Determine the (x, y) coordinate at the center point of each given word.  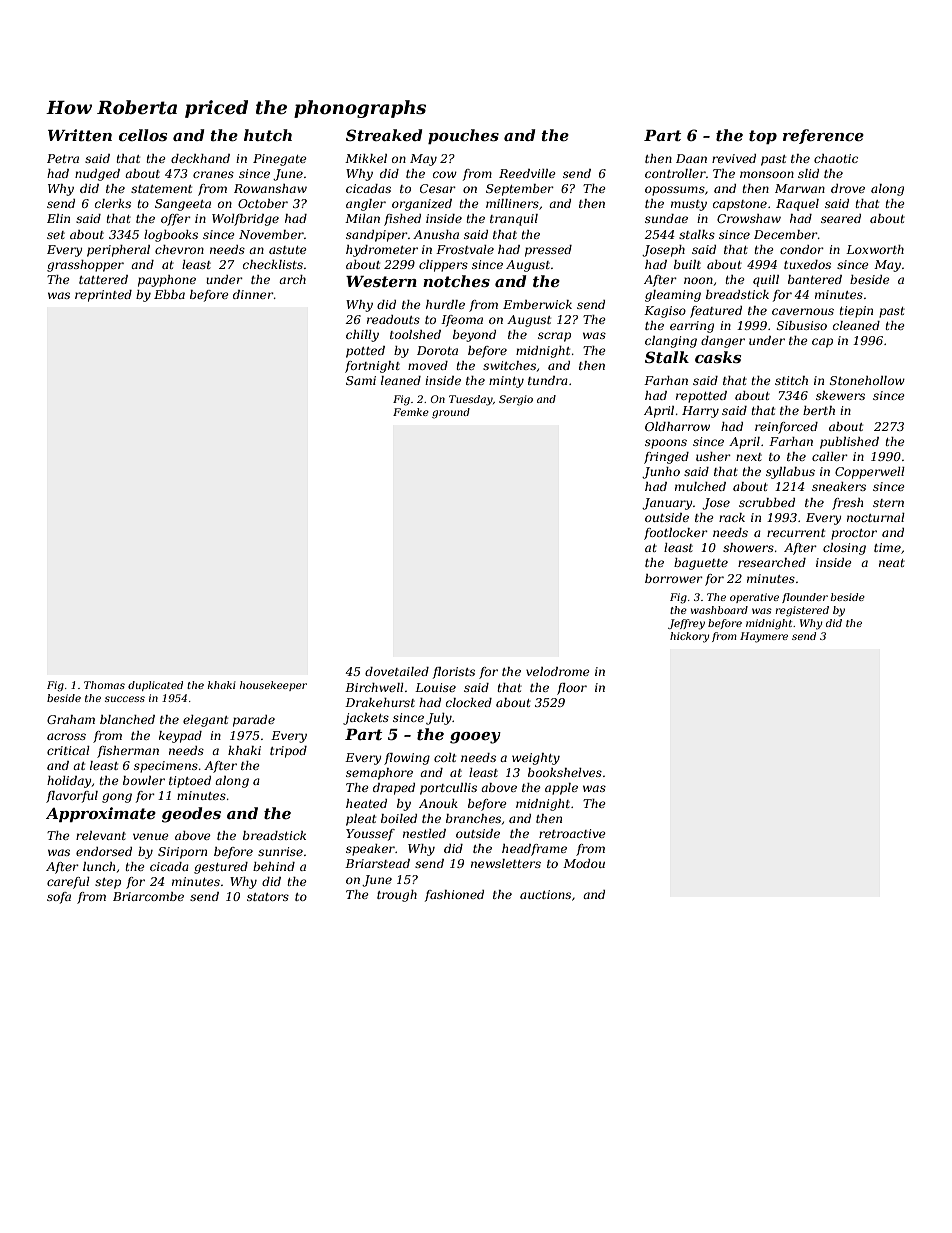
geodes (191, 815)
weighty (536, 759)
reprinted (103, 296)
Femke (411, 412)
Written (80, 135)
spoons (666, 444)
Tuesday (471, 400)
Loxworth (875, 249)
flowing (407, 759)
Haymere (764, 637)
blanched (127, 719)
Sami (361, 380)
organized (422, 205)
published (849, 443)
